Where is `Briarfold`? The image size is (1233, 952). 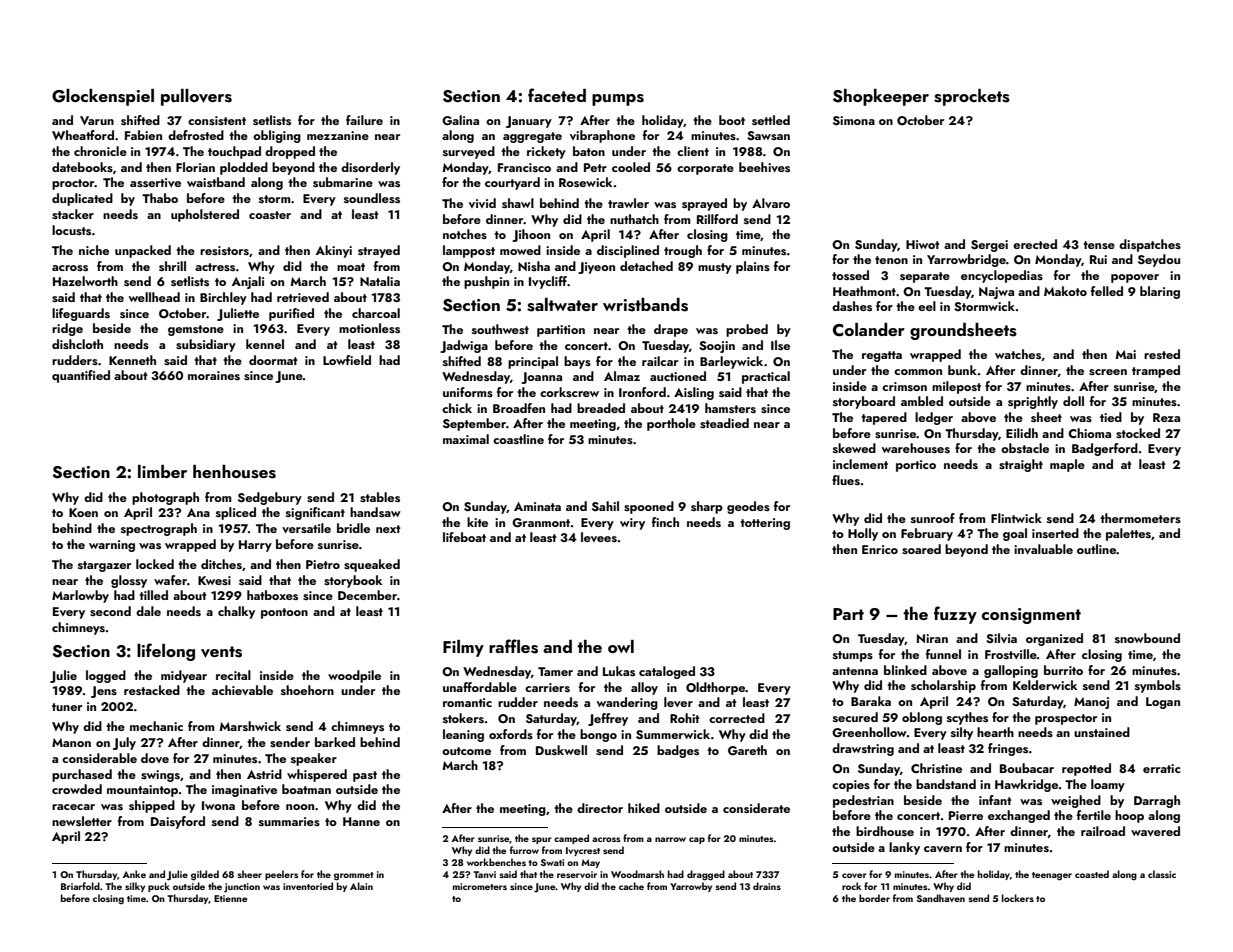
Briarfold is located at coordinates (80, 886).
